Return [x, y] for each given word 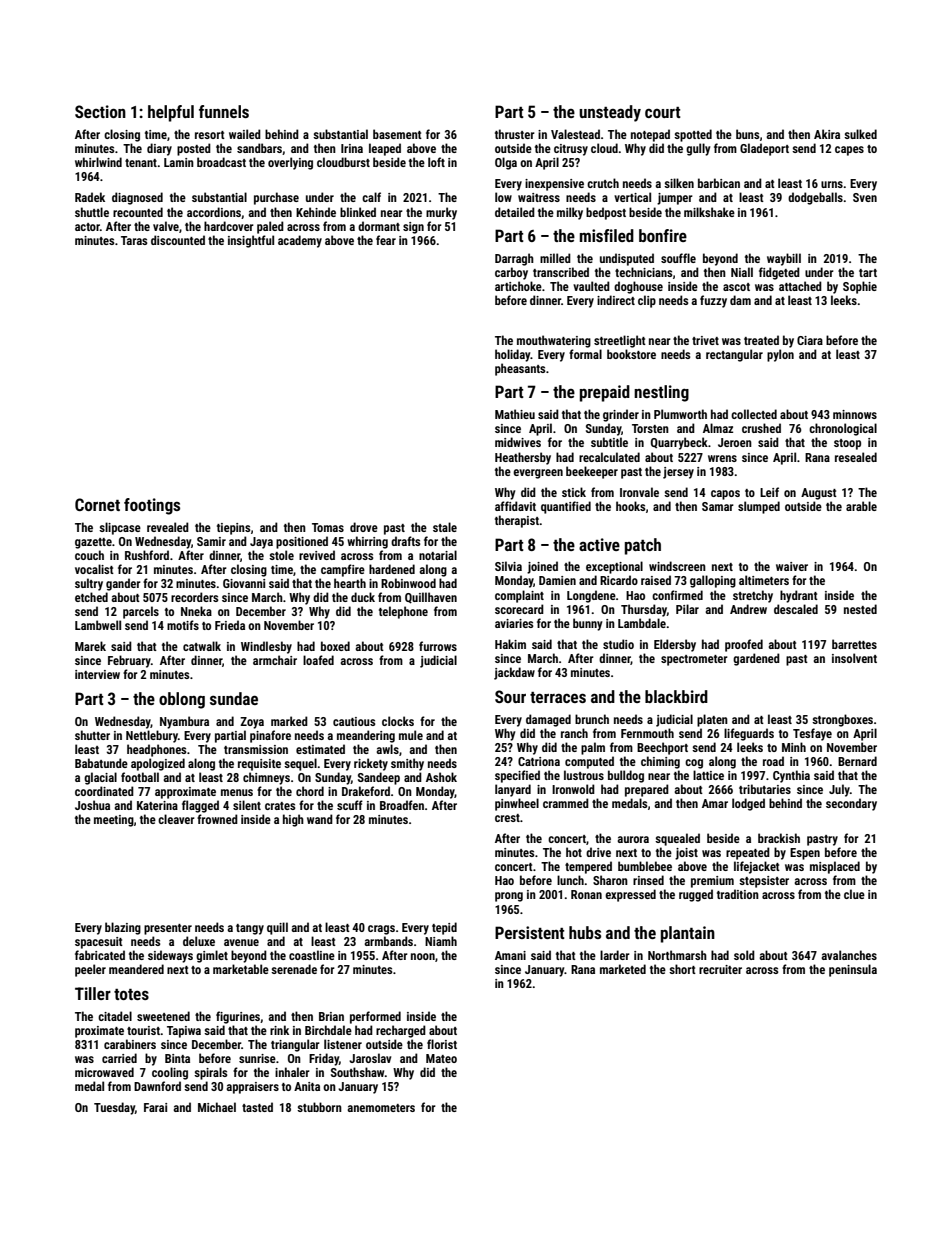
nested [860, 609]
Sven [865, 197]
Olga [506, 163]
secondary [851, 804]
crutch [603, 183]
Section [100, 111]
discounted [178, 240]
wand [320, 819]
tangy [250, 929]
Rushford [147, 555]
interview [97, 674]
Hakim [510, 644]
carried [119, 1058]
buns [747, 134]
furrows [438, 646]
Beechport [662, 748]
